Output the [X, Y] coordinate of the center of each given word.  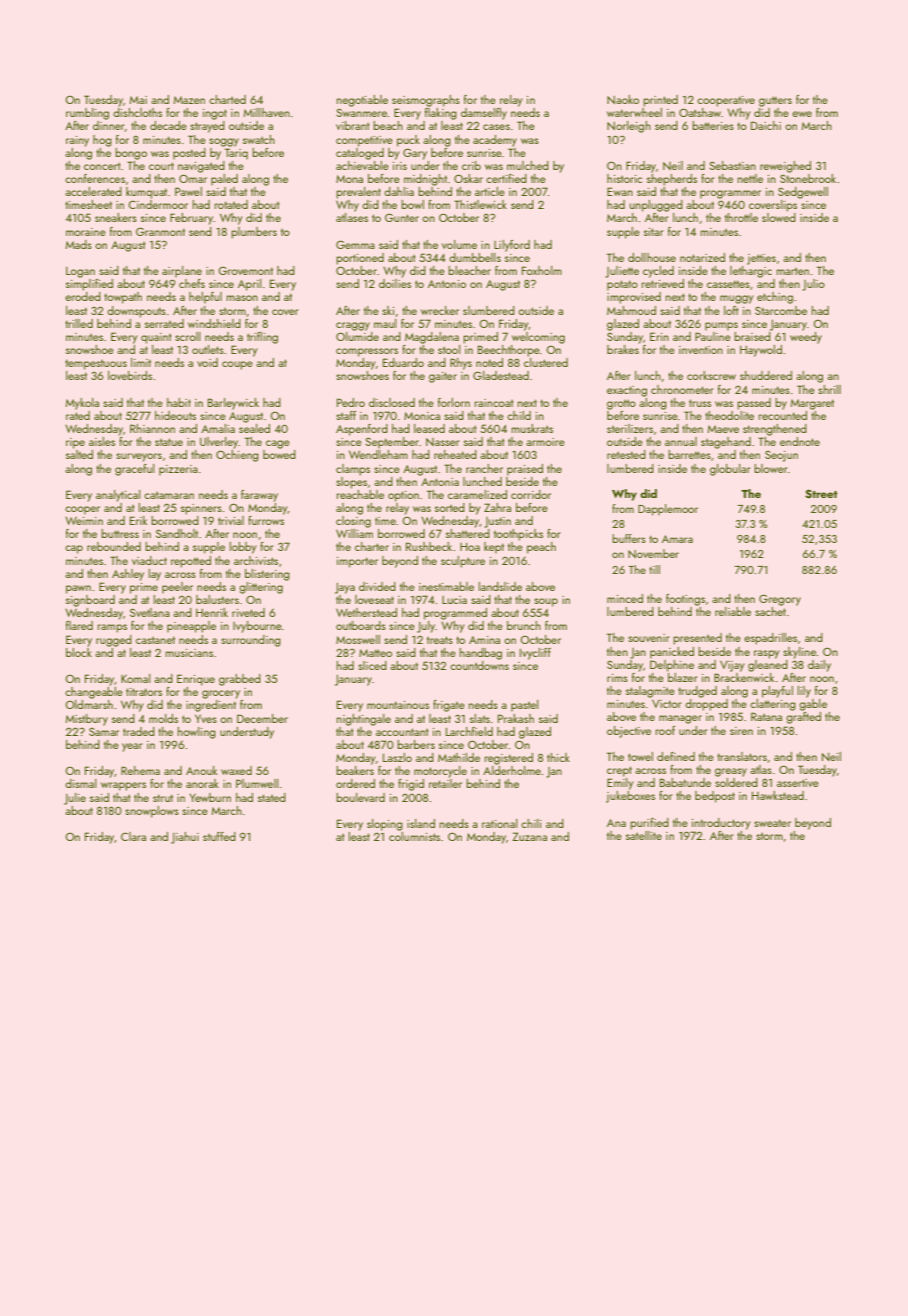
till [654, 569]
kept [494, 548]
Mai [138, 100]
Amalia [218, 428]
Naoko [623, 99]
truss [700, 403]
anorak [202, 783]
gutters [775, 101]
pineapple [191, 627]
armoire [545, 442]
